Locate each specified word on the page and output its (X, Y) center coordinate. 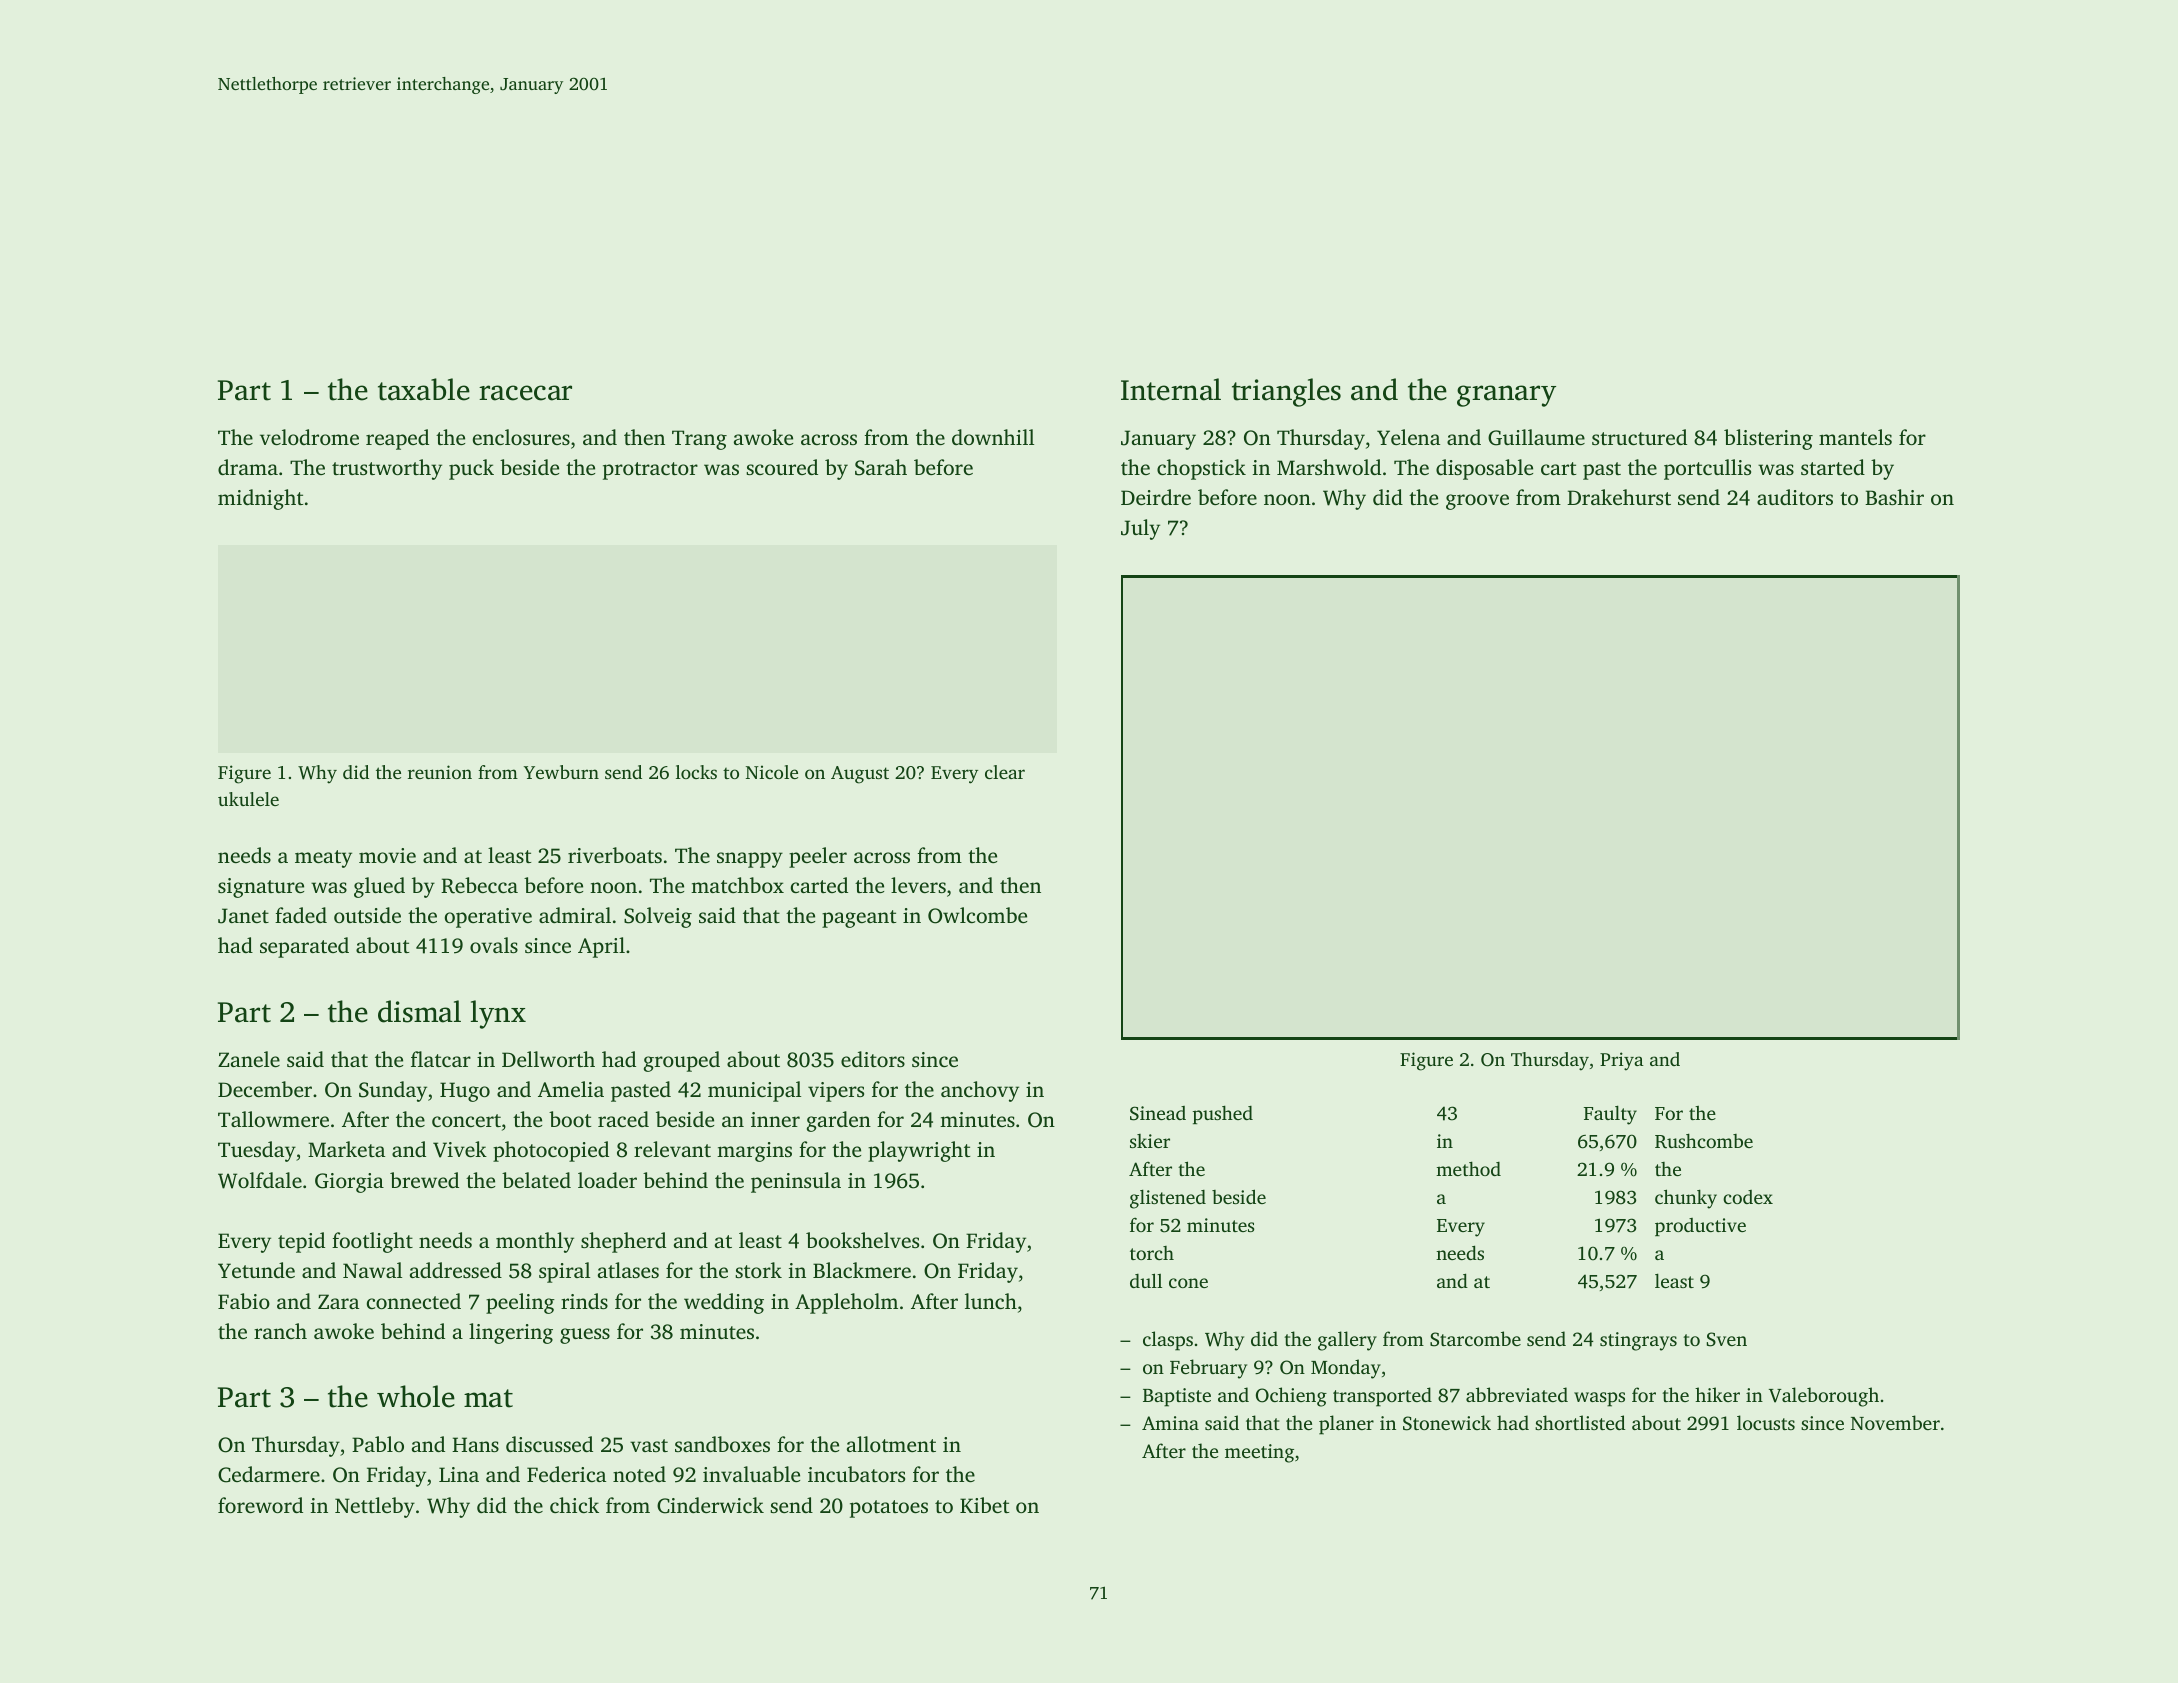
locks (696, 772)
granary (1506, 396)
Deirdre (1156, 497)
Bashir (1894, 497)
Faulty (1610, 1115)
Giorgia (349, 1183)
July (1140, 529)
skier (1150, 1141)
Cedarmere (269, 1474)
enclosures (521, 437)
